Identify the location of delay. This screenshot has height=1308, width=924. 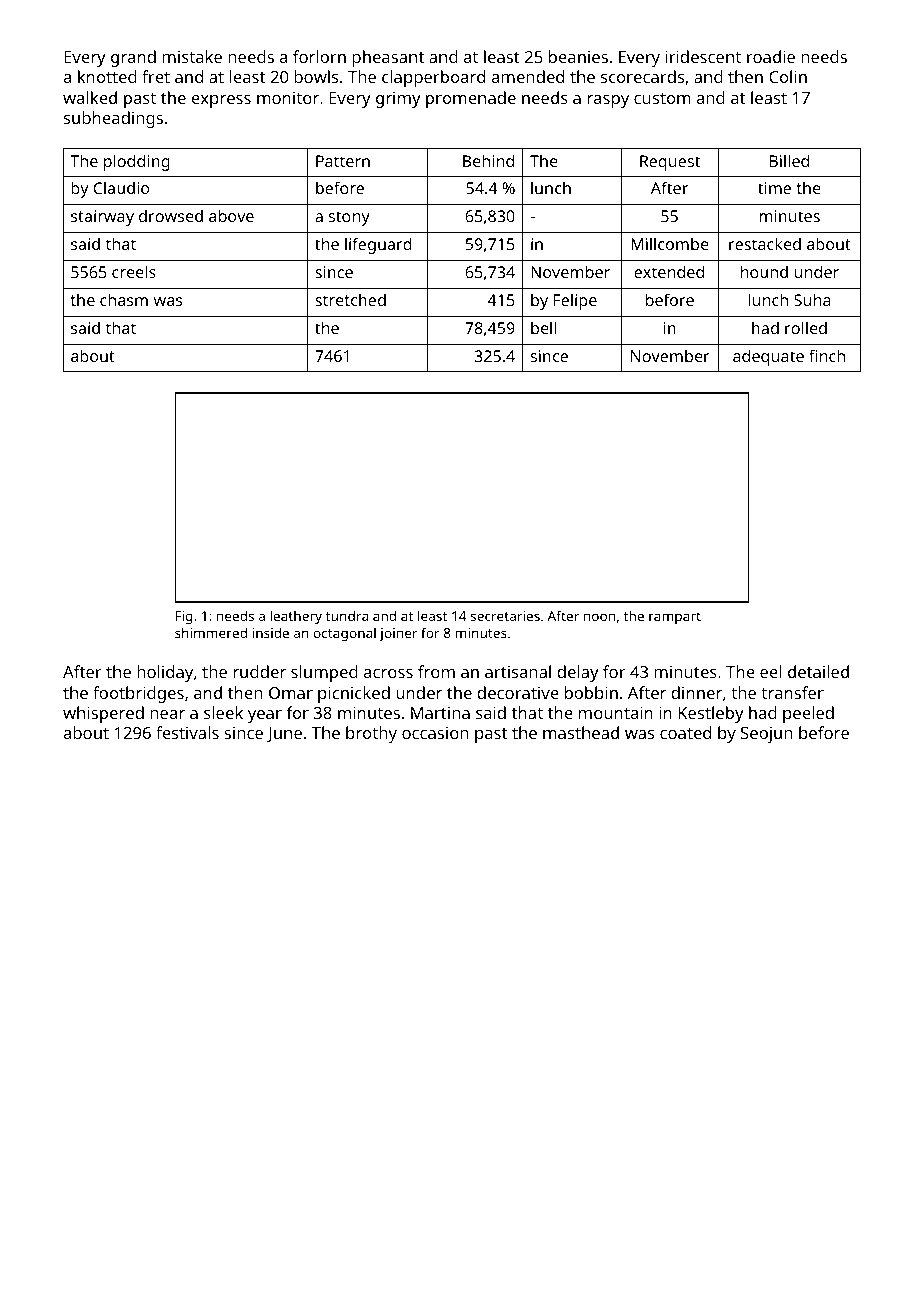
(578, 673).
